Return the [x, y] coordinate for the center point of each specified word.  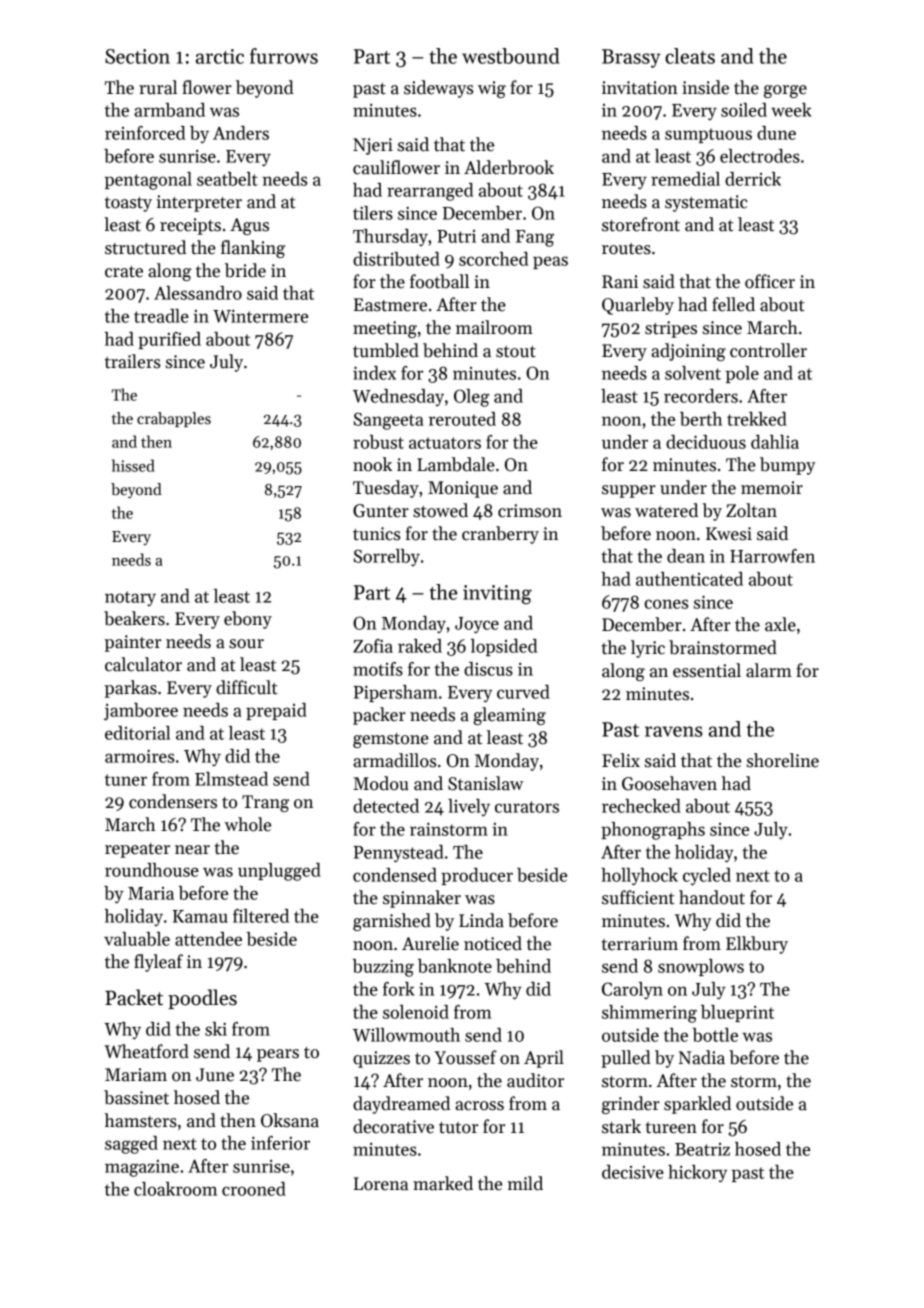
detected [386, 806]
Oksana [290, 1120]
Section [137, 56]
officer [770, 281]
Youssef [465, 1057]
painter [132, 643]
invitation [640, 88]
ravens [674, 731]
